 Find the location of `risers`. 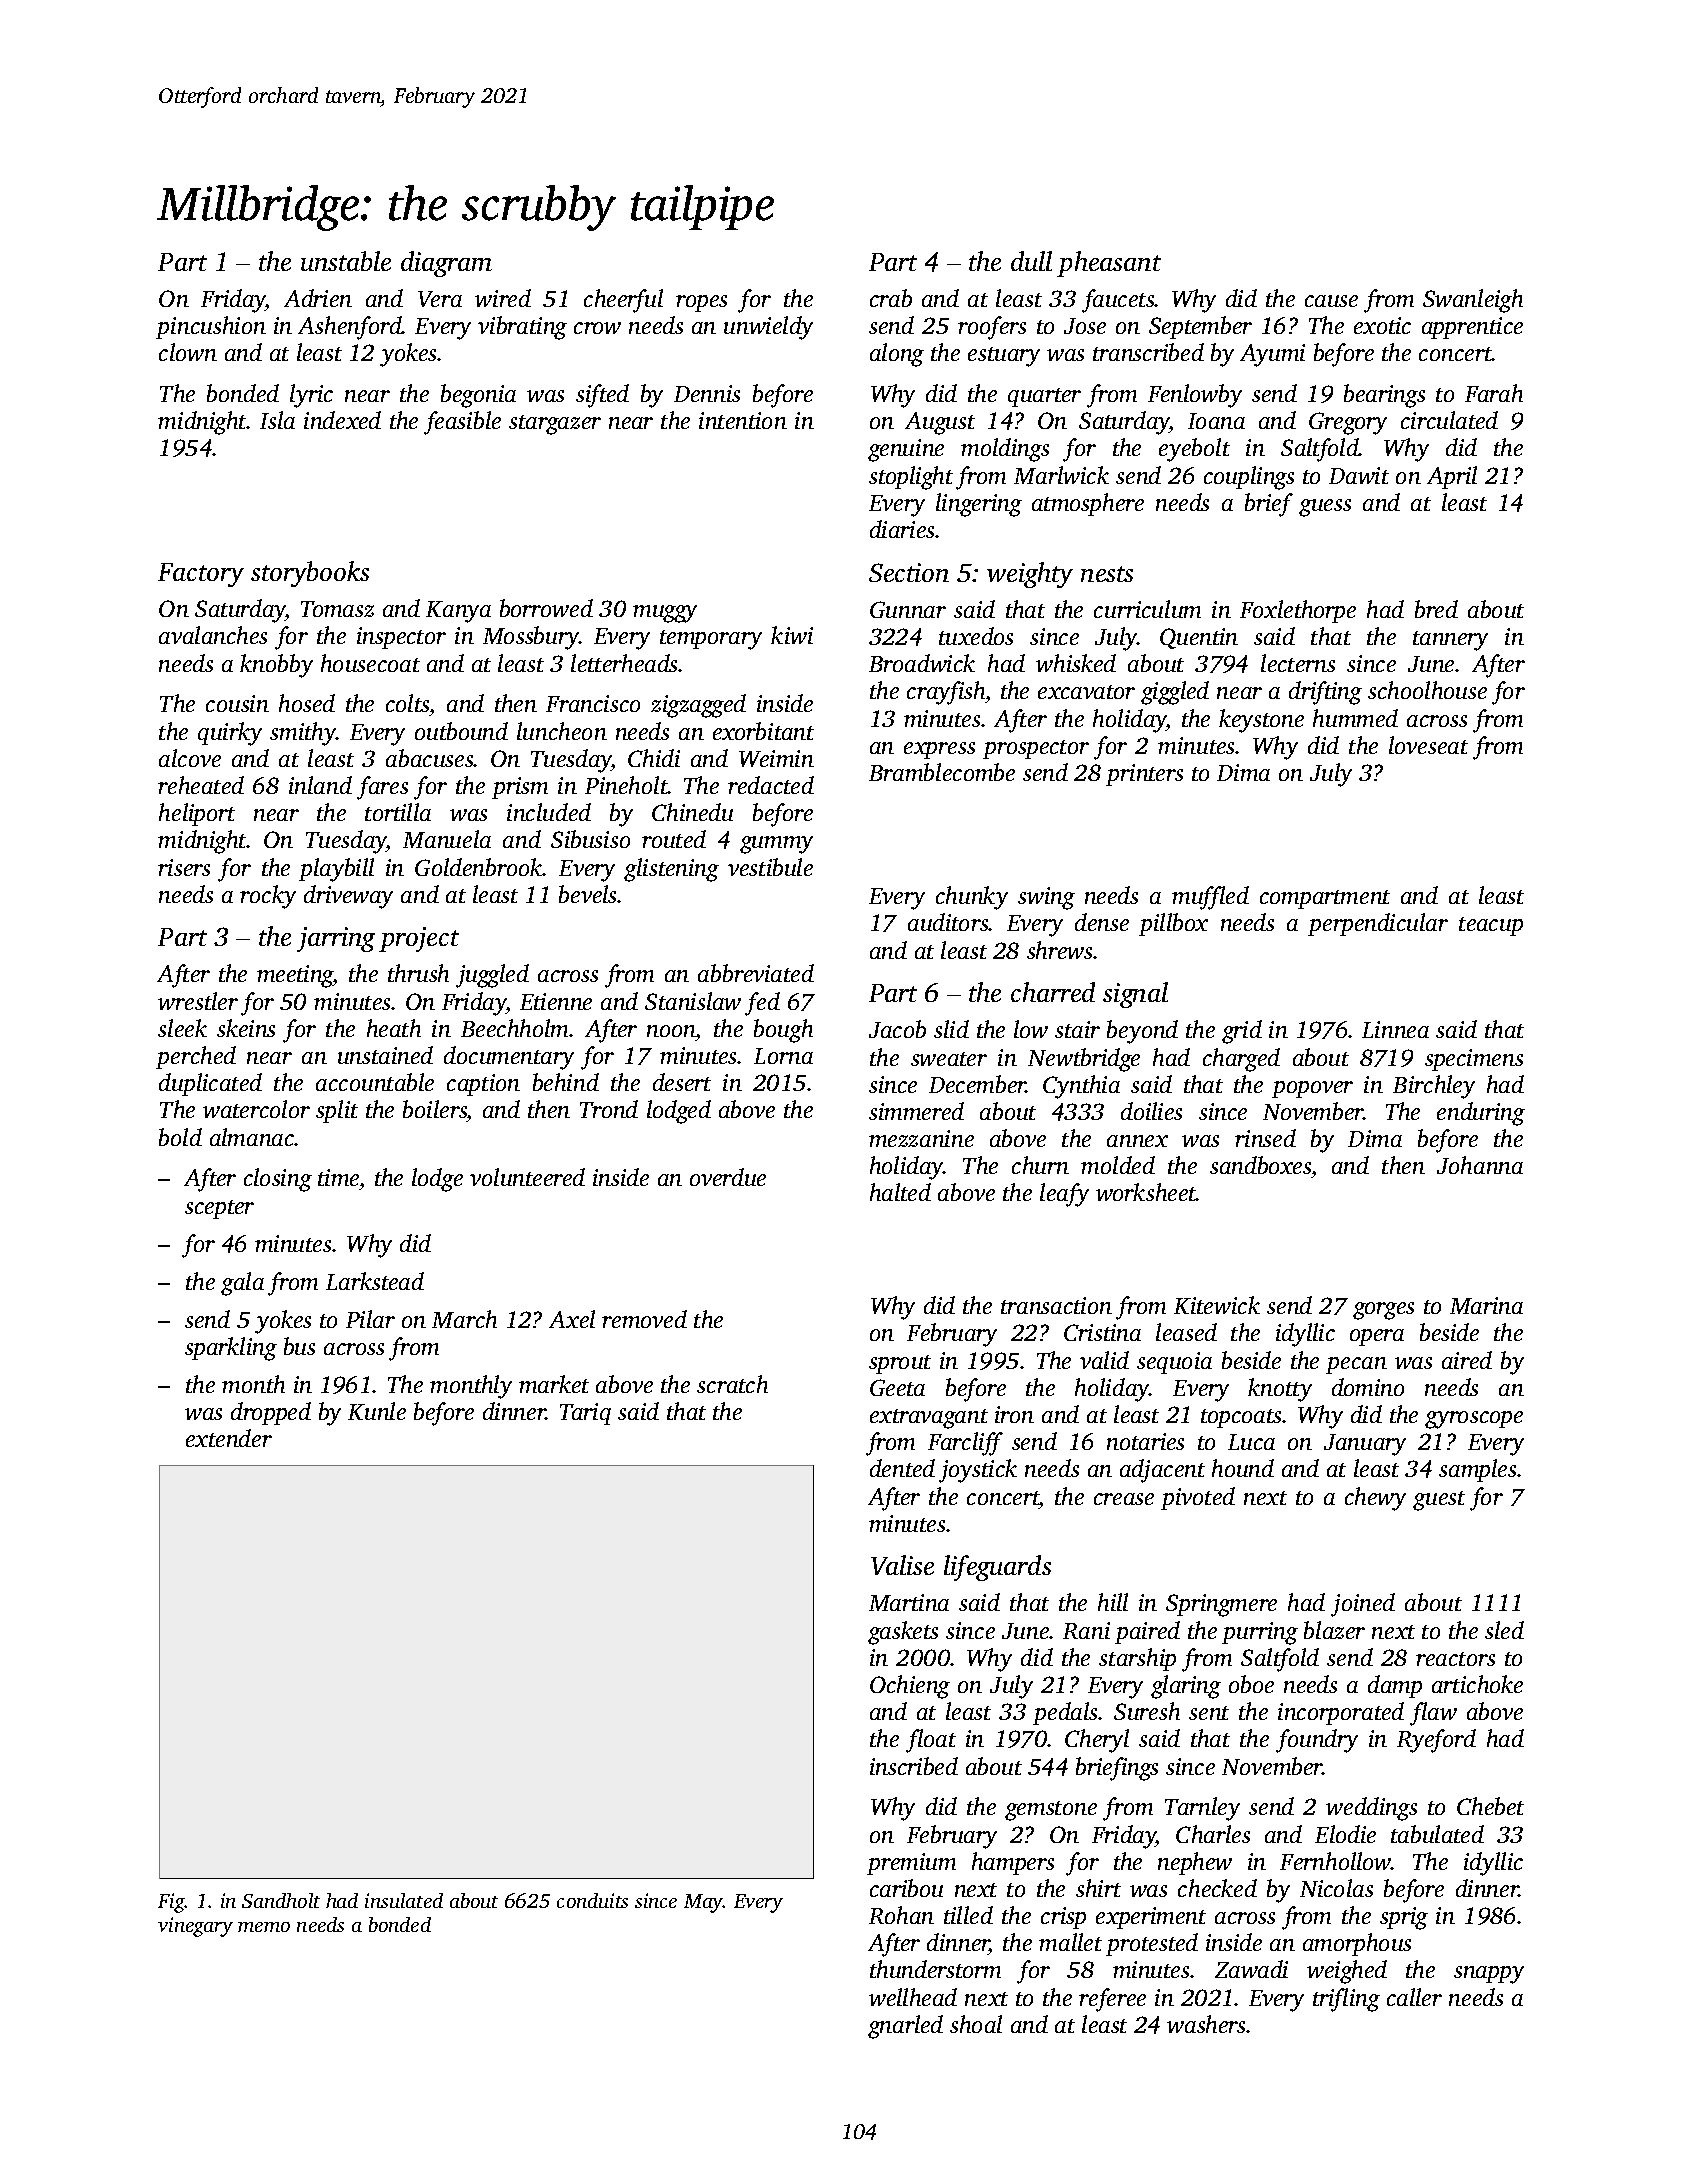

risers is located at coordinates (184, 867).
